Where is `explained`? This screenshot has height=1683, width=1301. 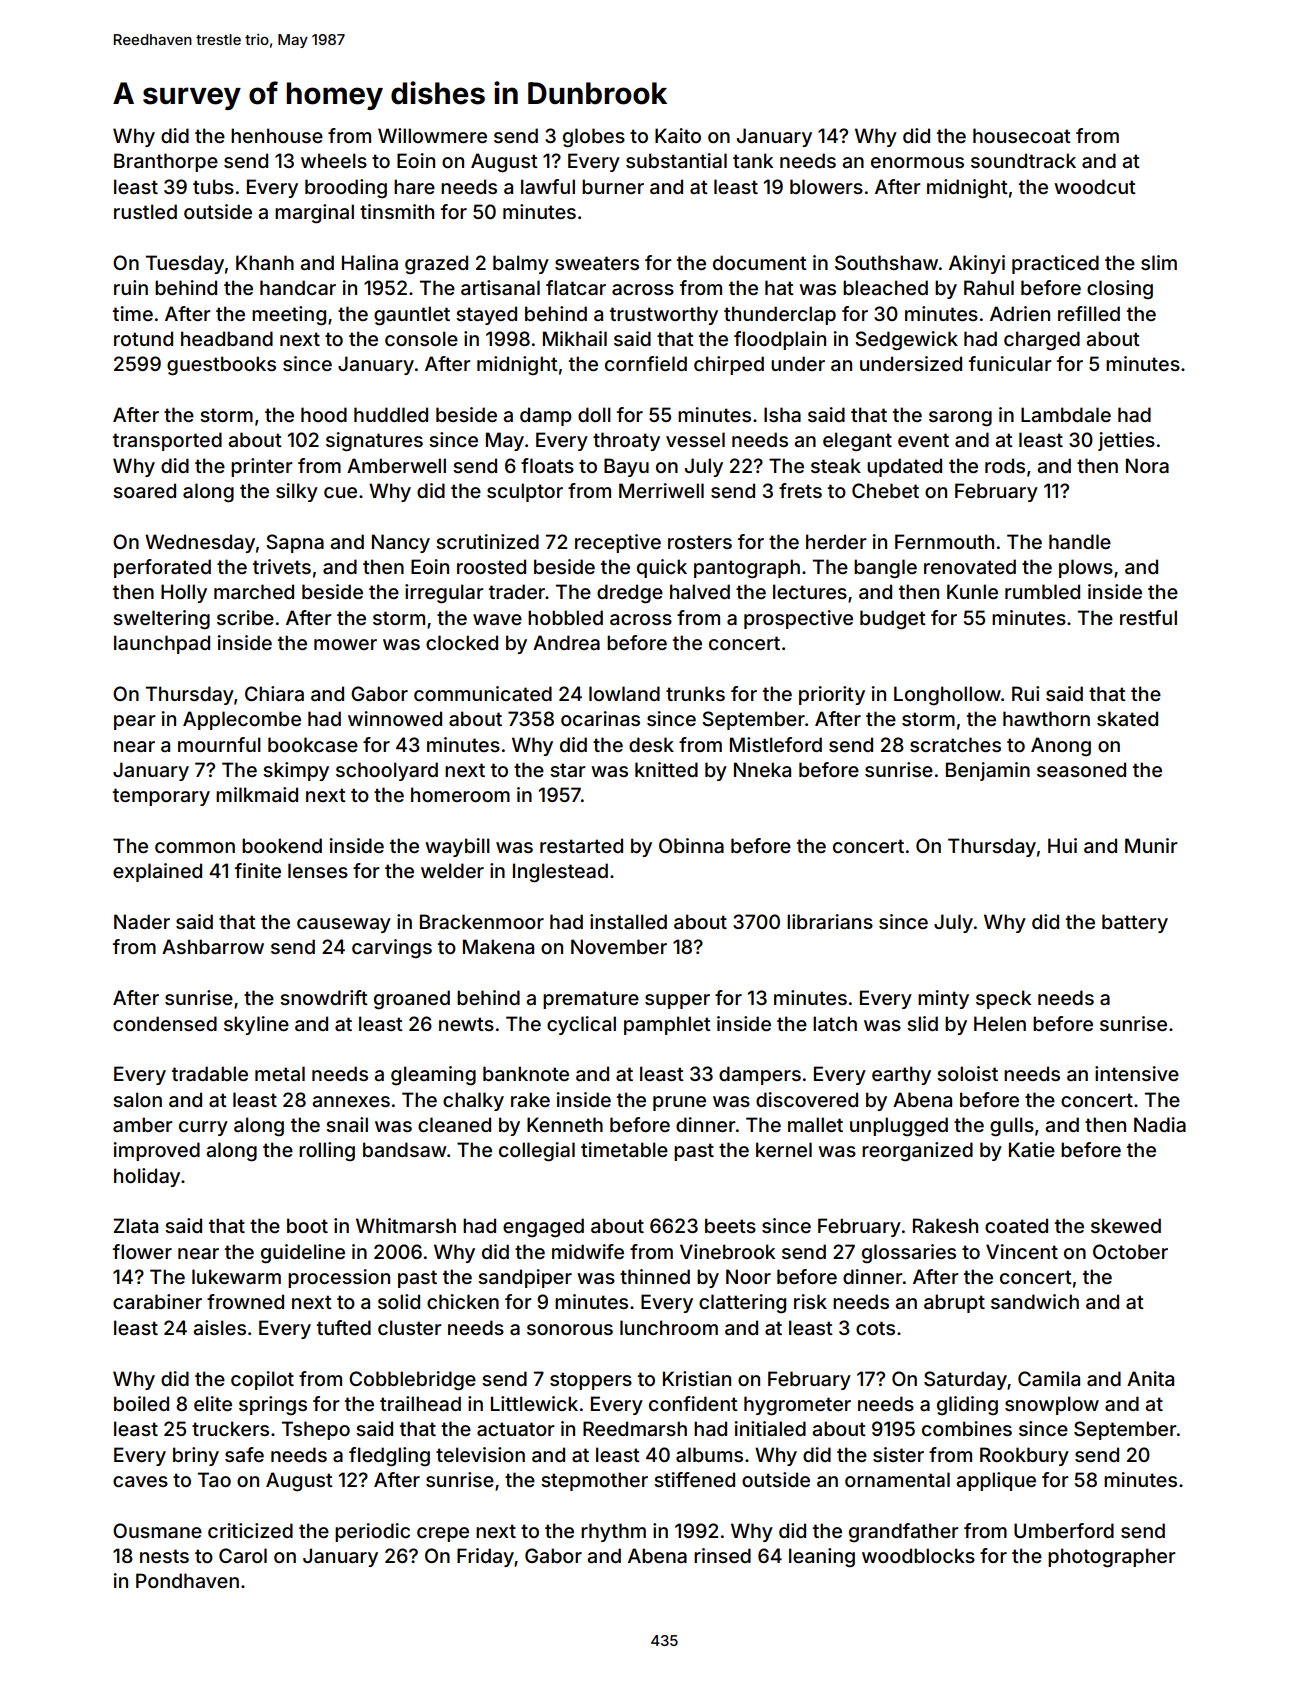 explained is located at coordinates (157, 872).
